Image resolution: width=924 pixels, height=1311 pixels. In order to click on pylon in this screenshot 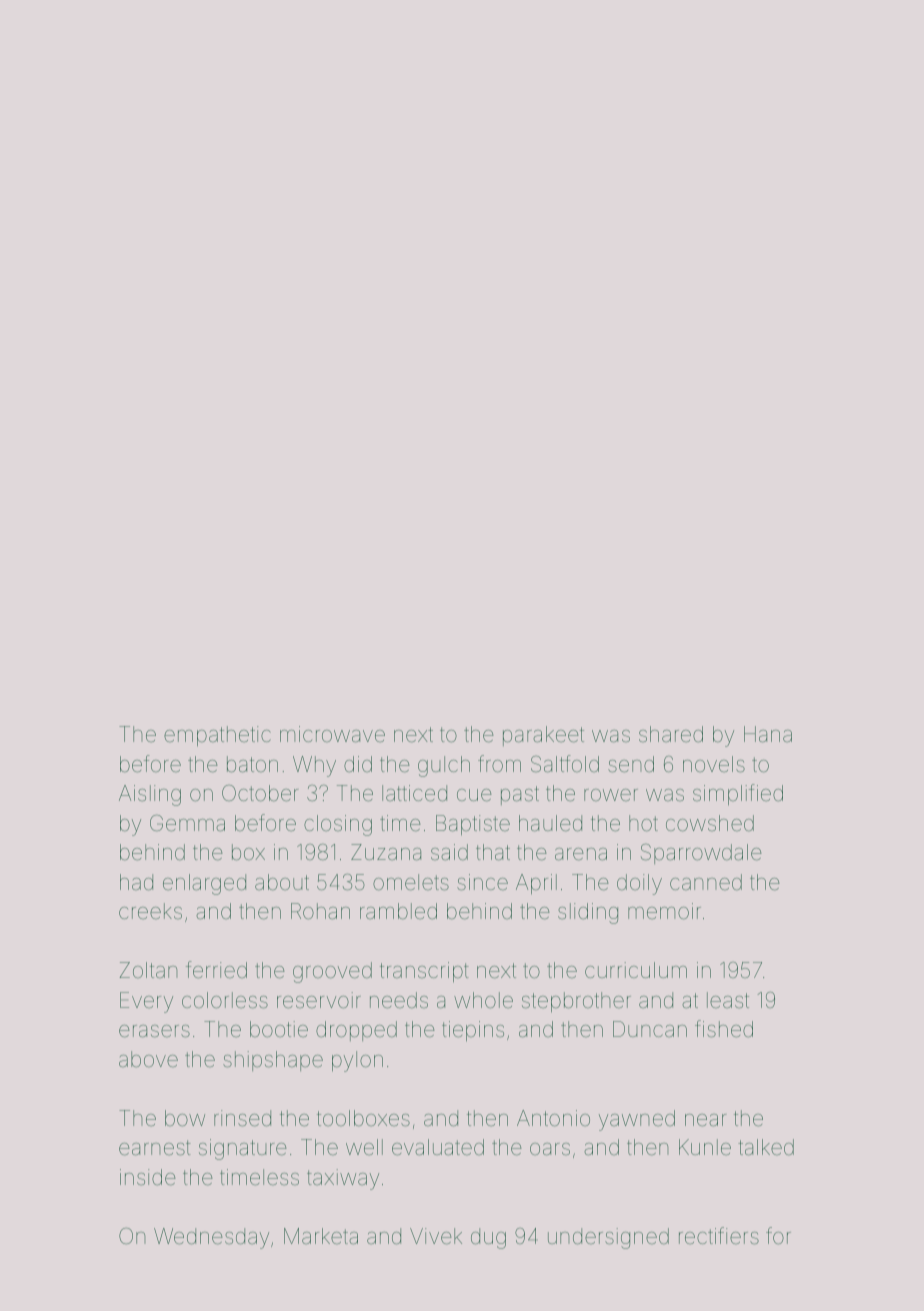, I will do `click(357, 1061)`.
